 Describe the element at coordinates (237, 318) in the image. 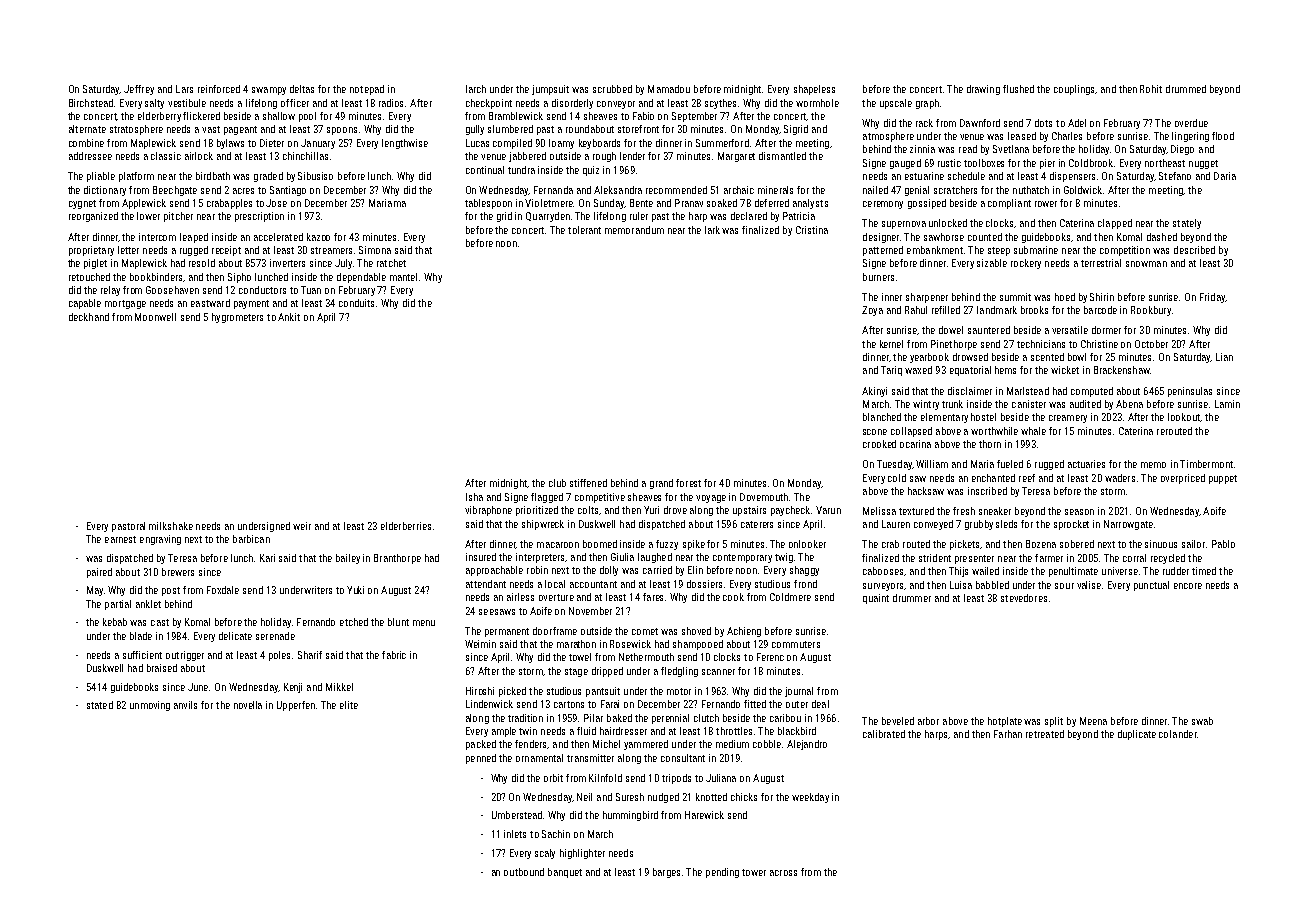

I see `hygrometers` at that location.
